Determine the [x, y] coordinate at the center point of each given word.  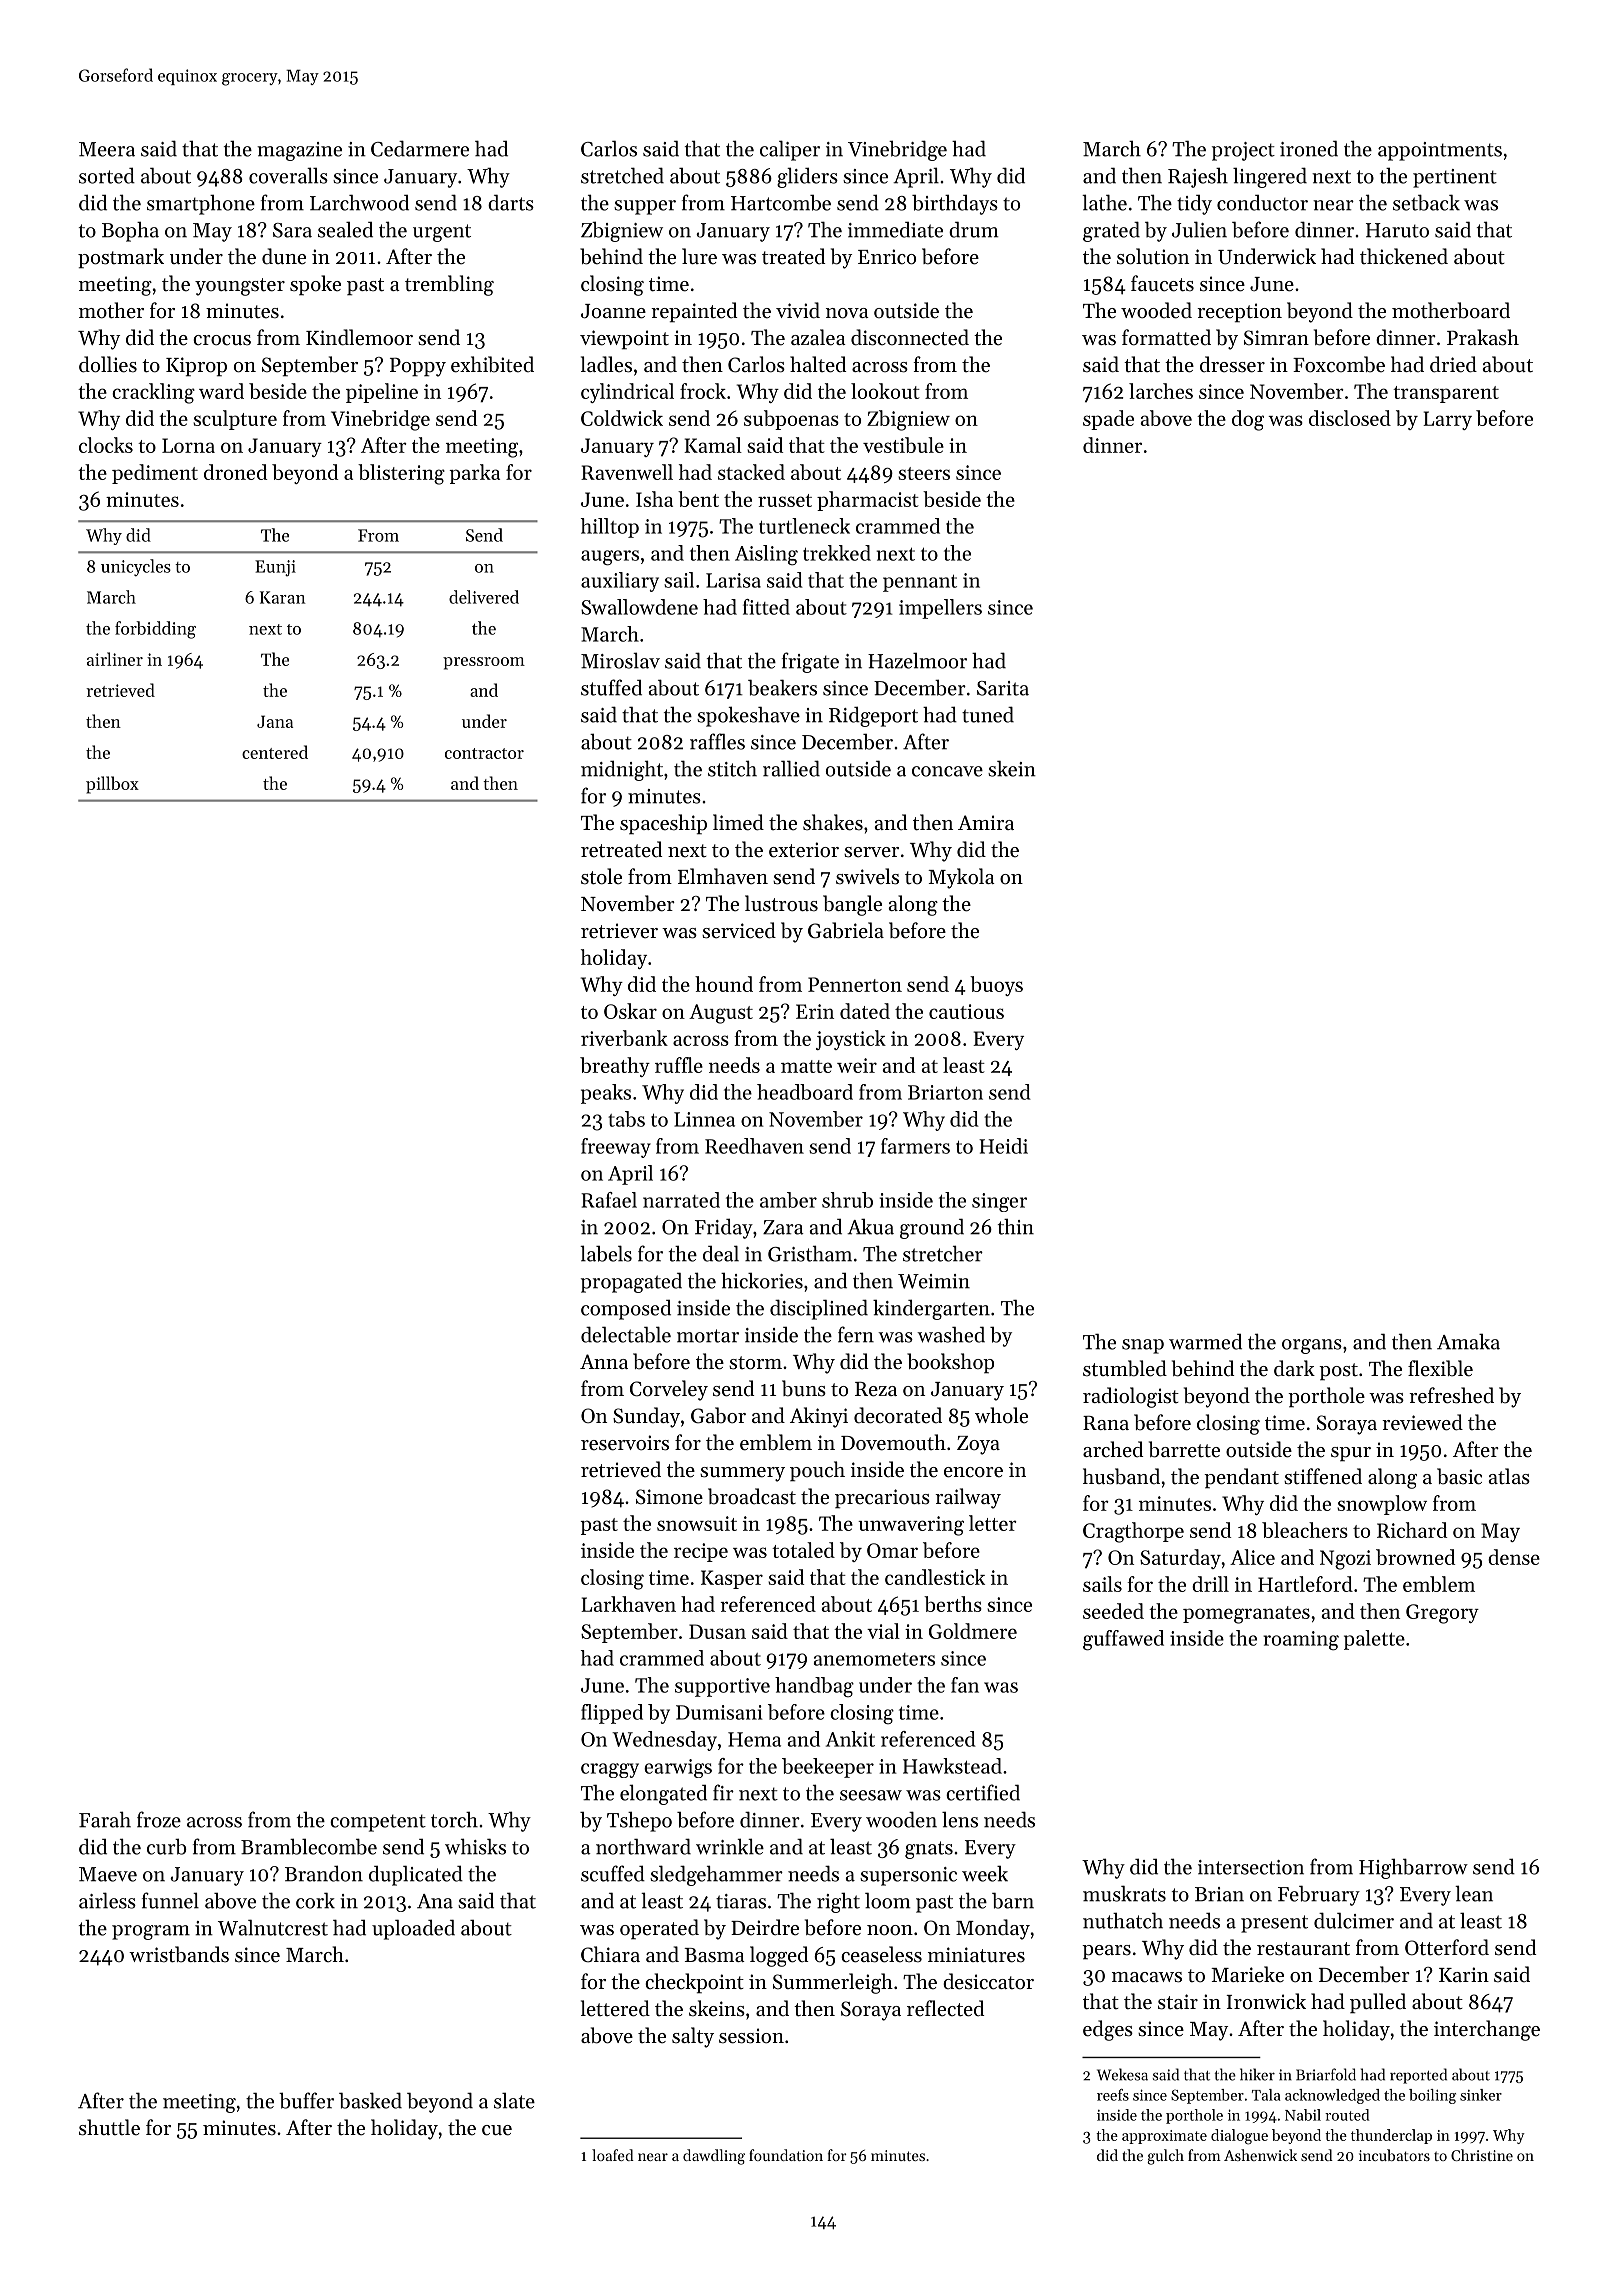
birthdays [955, 205]
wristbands [179, 1954]
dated [865, 1011]
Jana [275, 721]
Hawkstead [952, 1766]
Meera [107, 149]
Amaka [1468, 1341]
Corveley [669, 1390]
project [1243, 151]
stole [601, 876]
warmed [1205, 1342]
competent [378, 1823]
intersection [1251, 1867]
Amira [986, 822]
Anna [604, 1361]
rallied [791, 768]
